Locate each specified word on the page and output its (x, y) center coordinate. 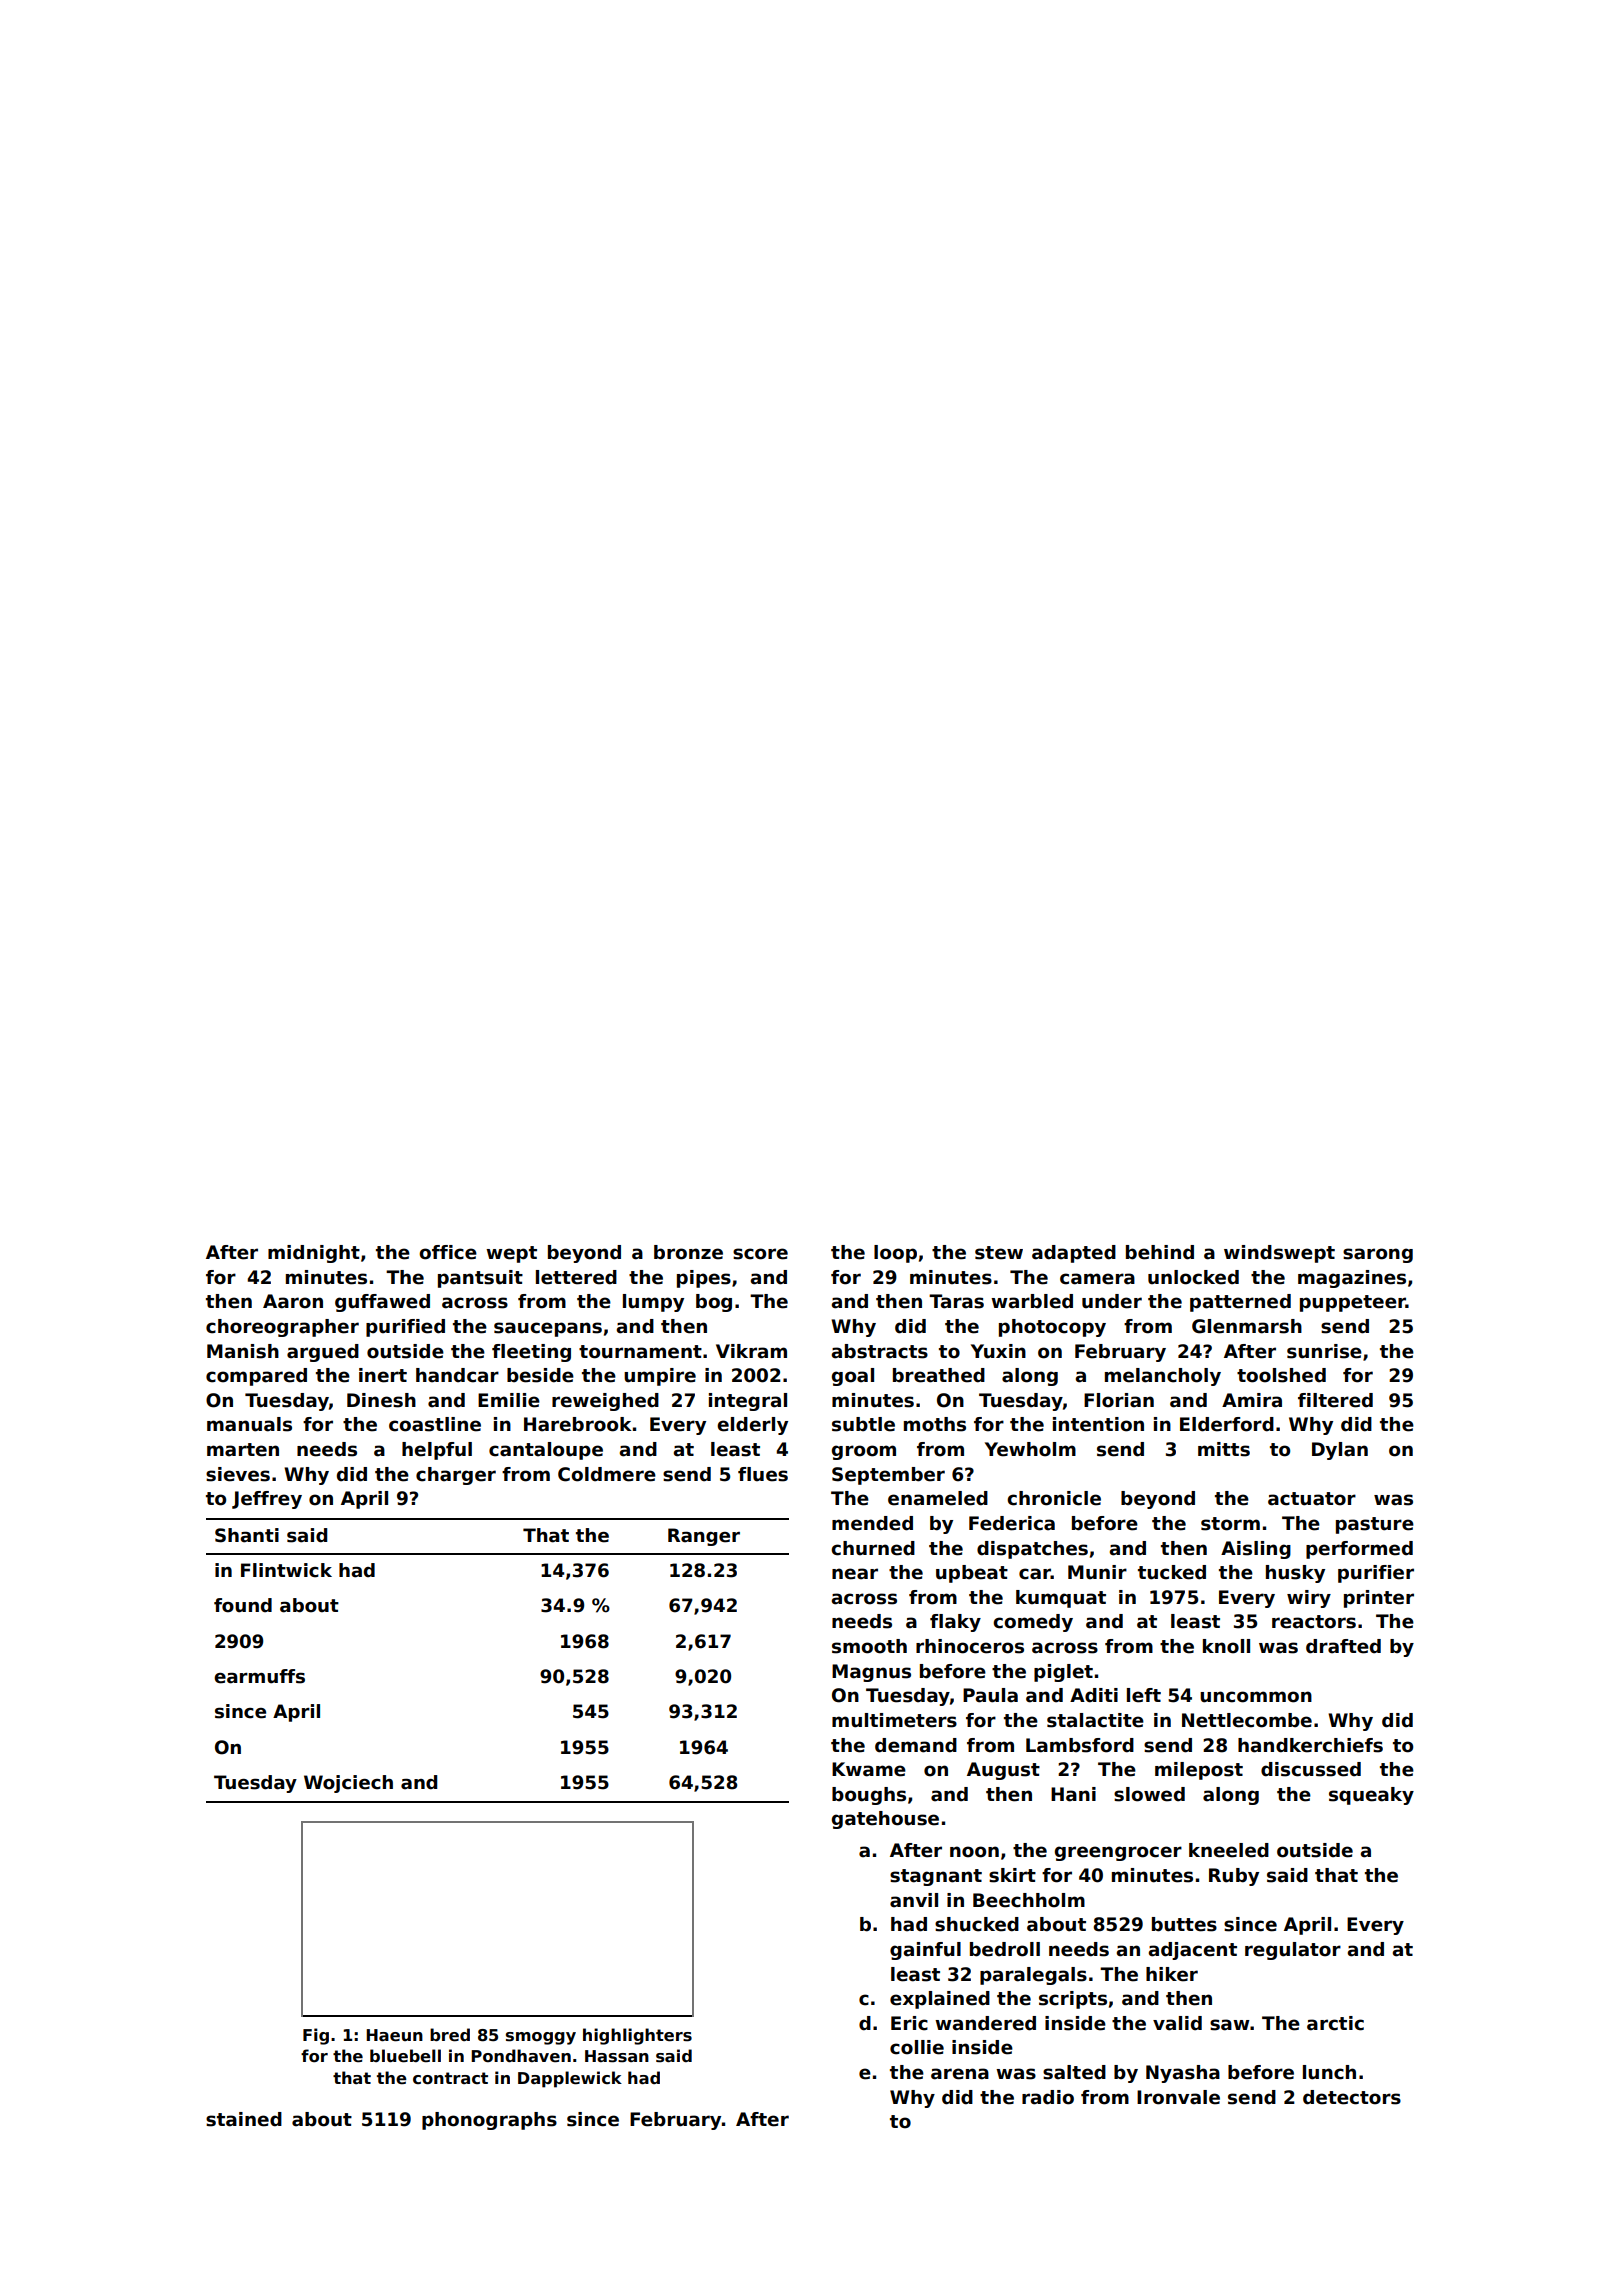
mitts (1224, 1449)
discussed (1311, 1769)
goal (853, 1377)
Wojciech (348, 1784)
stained (244, 2119)
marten (243, 1450)
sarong (1378, 1255)
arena (960, 2074)
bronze (688, 1252)
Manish (243, 1351)
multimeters (894, 1720)
